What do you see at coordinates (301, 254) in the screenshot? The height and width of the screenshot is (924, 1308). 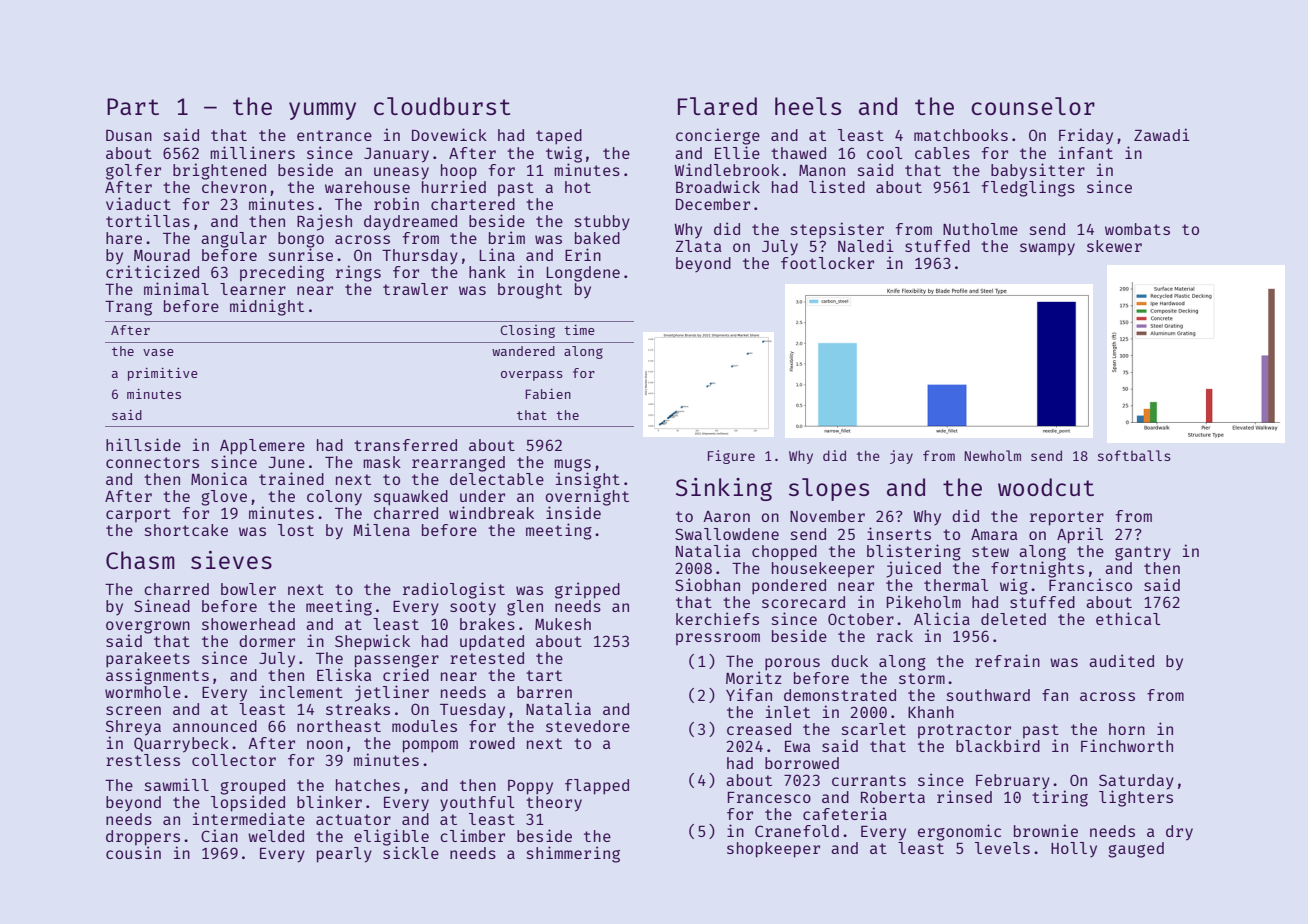 I see `sunrise` at bounding box center [301, 254].
